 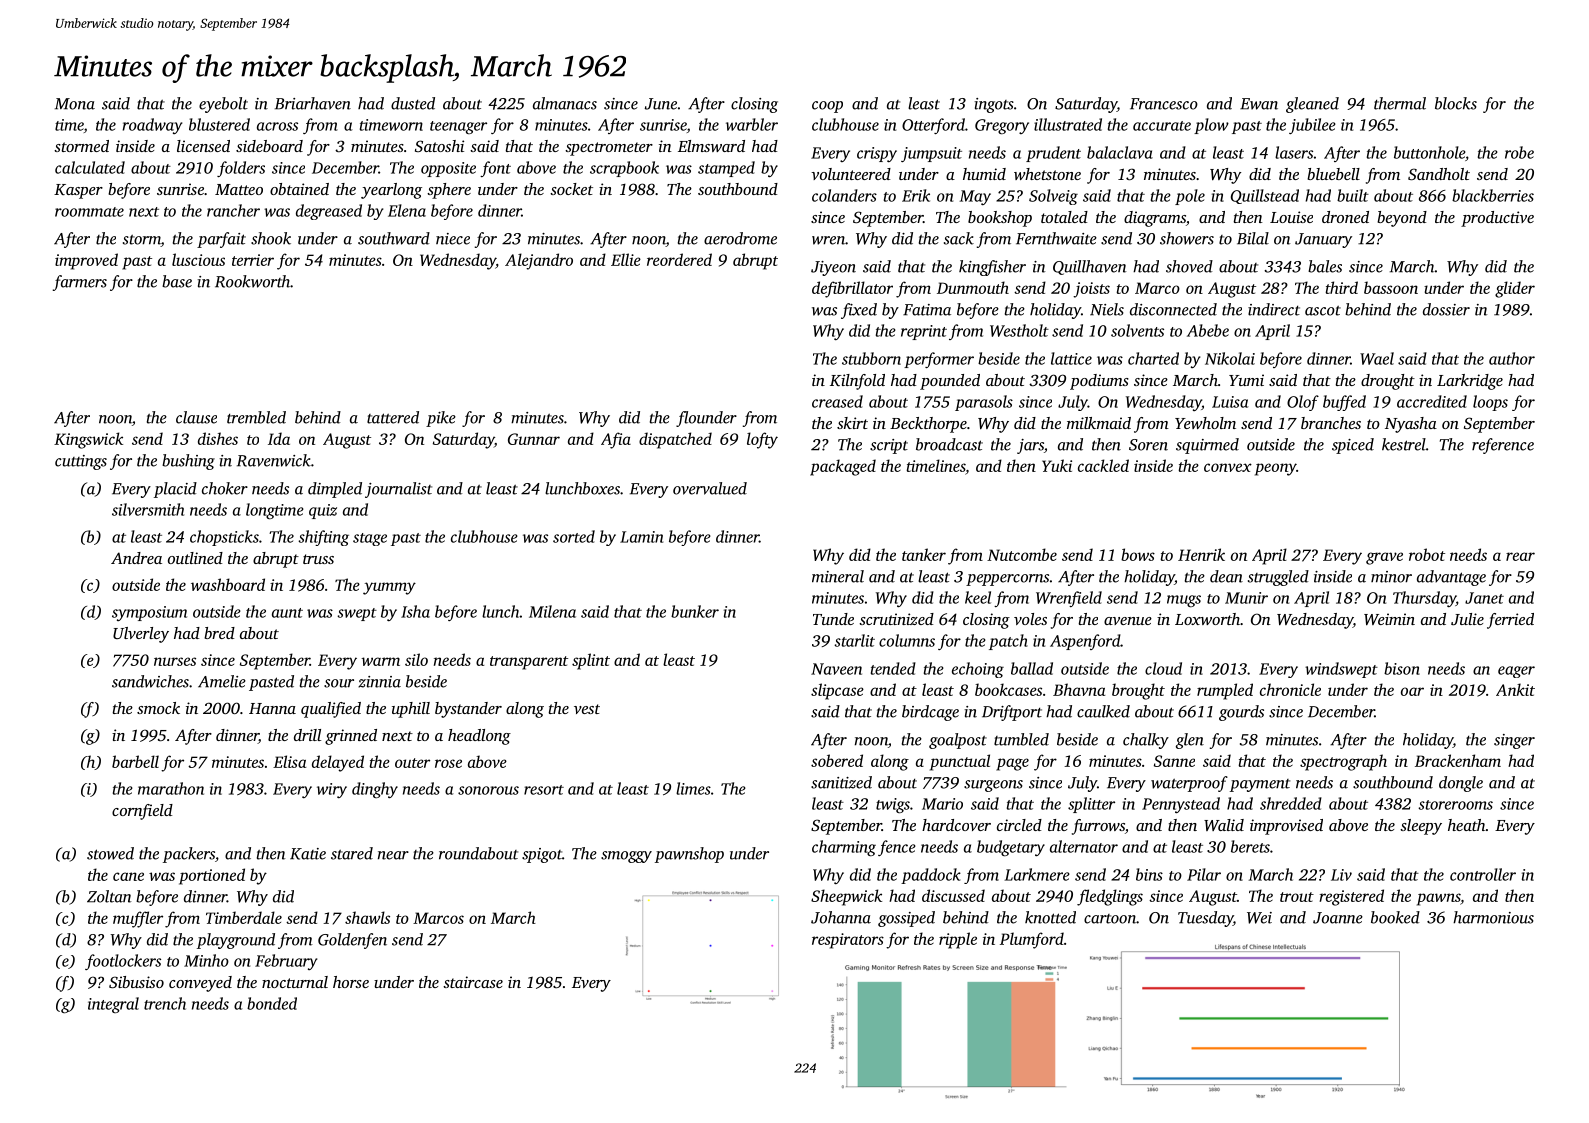 I want to click on Ewan, so click(x=1259, y=104).
